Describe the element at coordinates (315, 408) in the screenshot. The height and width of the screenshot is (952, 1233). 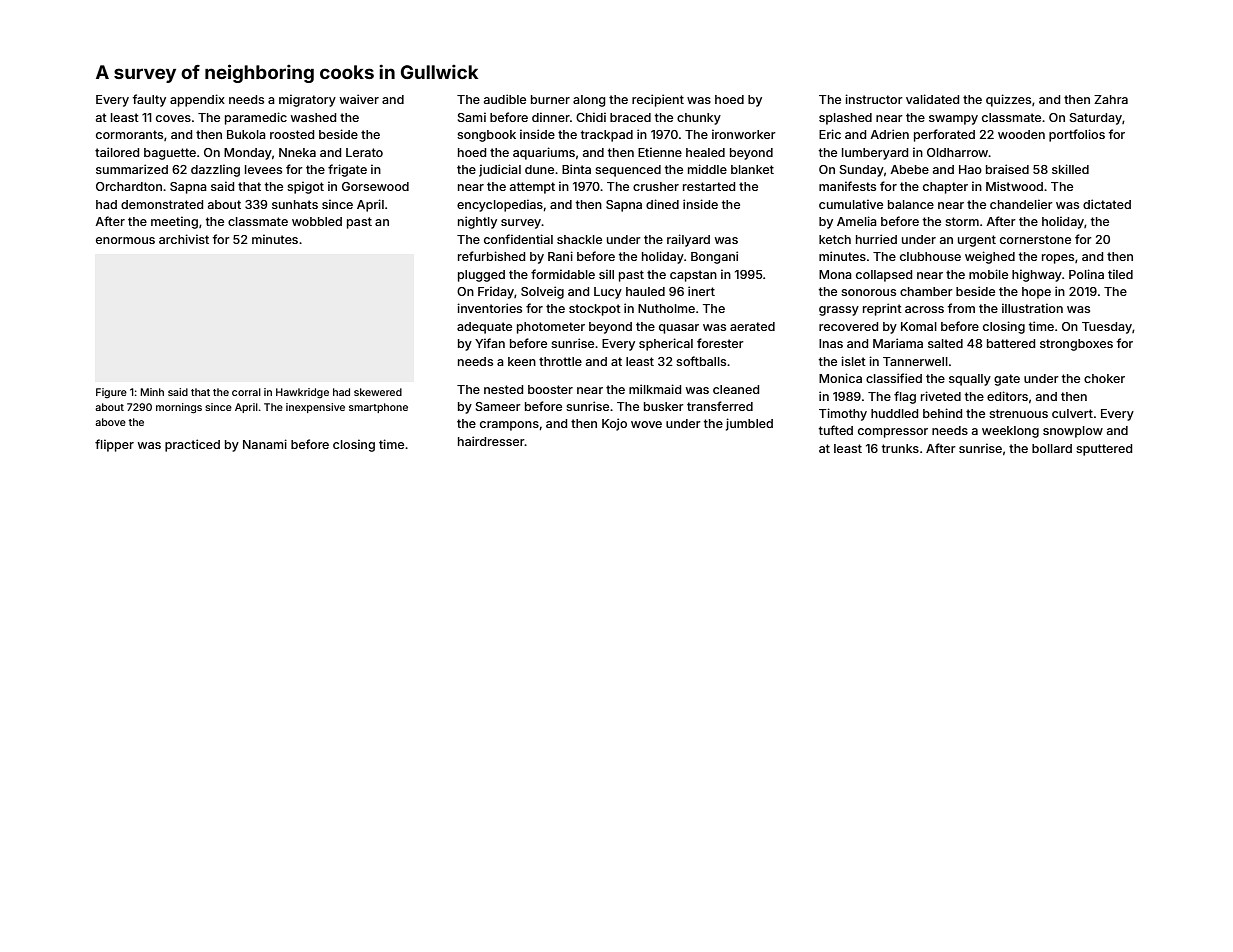
I see `inexpensive` at that location.
